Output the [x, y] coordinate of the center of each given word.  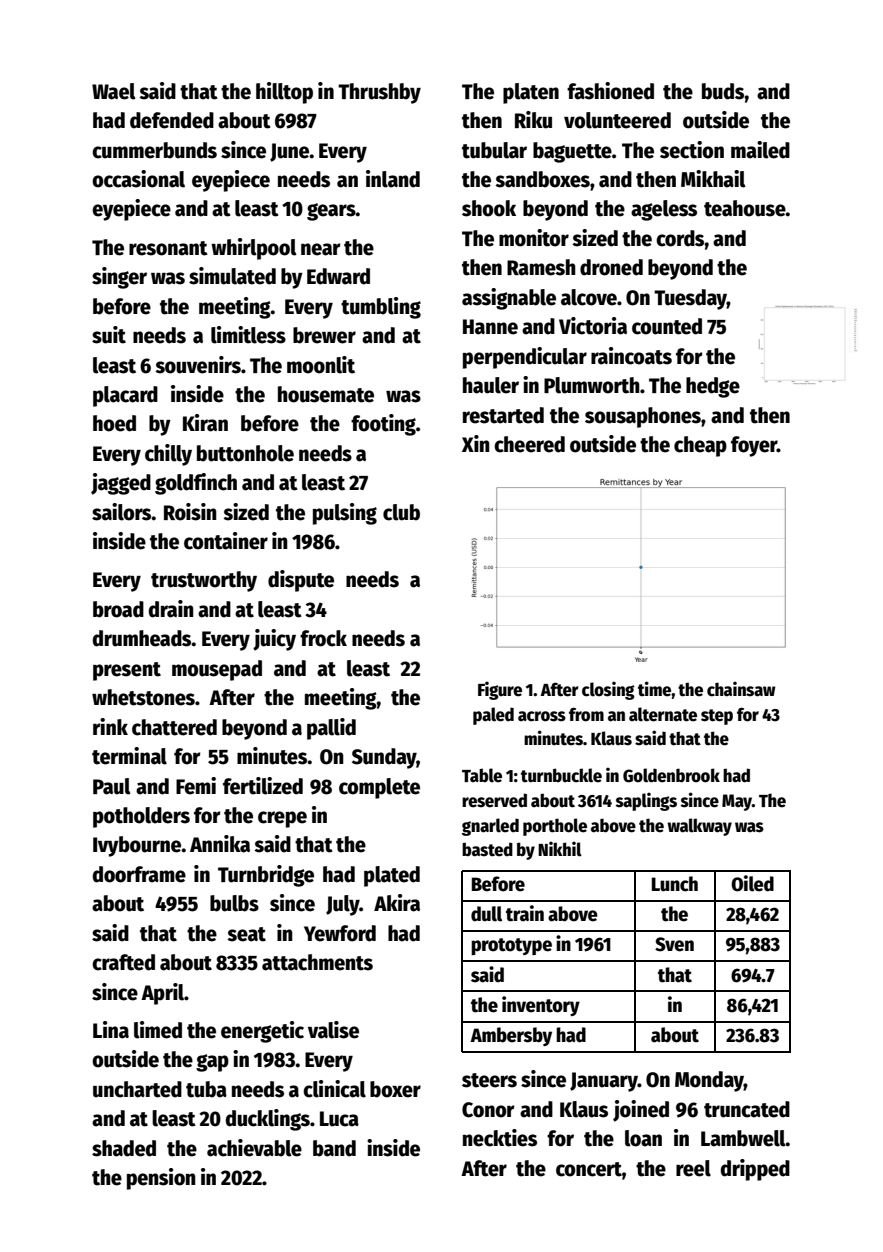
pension [161, 1179]
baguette [572, 152]
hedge [713, 387]
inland [393, 179]
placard [125, 396]
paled [493, 716]
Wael [114, 91]
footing [383, 425]
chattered [174, 727]
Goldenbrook [671, 775]
